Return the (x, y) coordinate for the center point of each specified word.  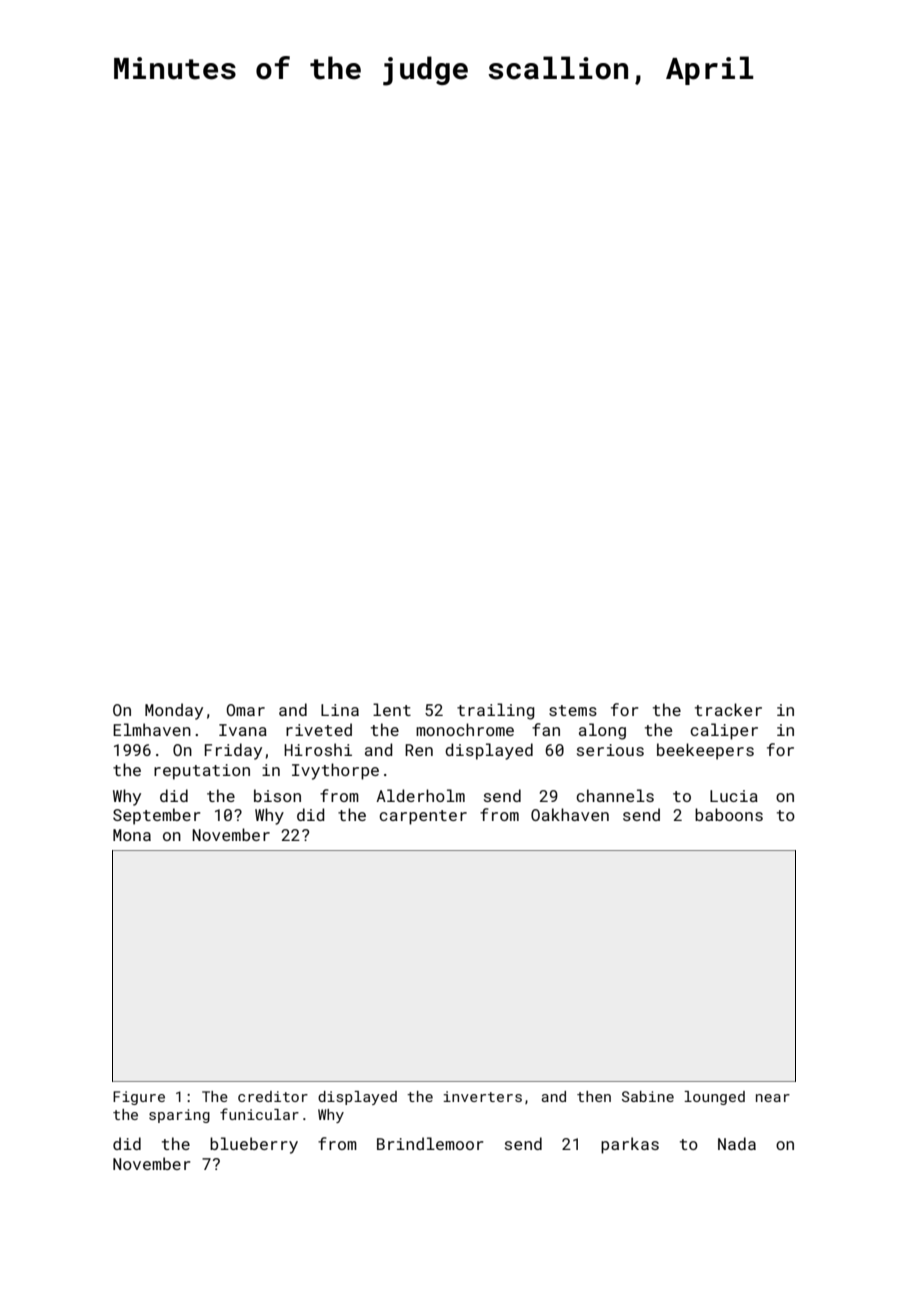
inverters (482, 1096)
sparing (179, 1116)
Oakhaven (570, 814)
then (594, 1096)
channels (615, 795)
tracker (728, 709)
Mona (132, 835)
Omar (246, 710)
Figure (139, 1098)
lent (392, 709)
